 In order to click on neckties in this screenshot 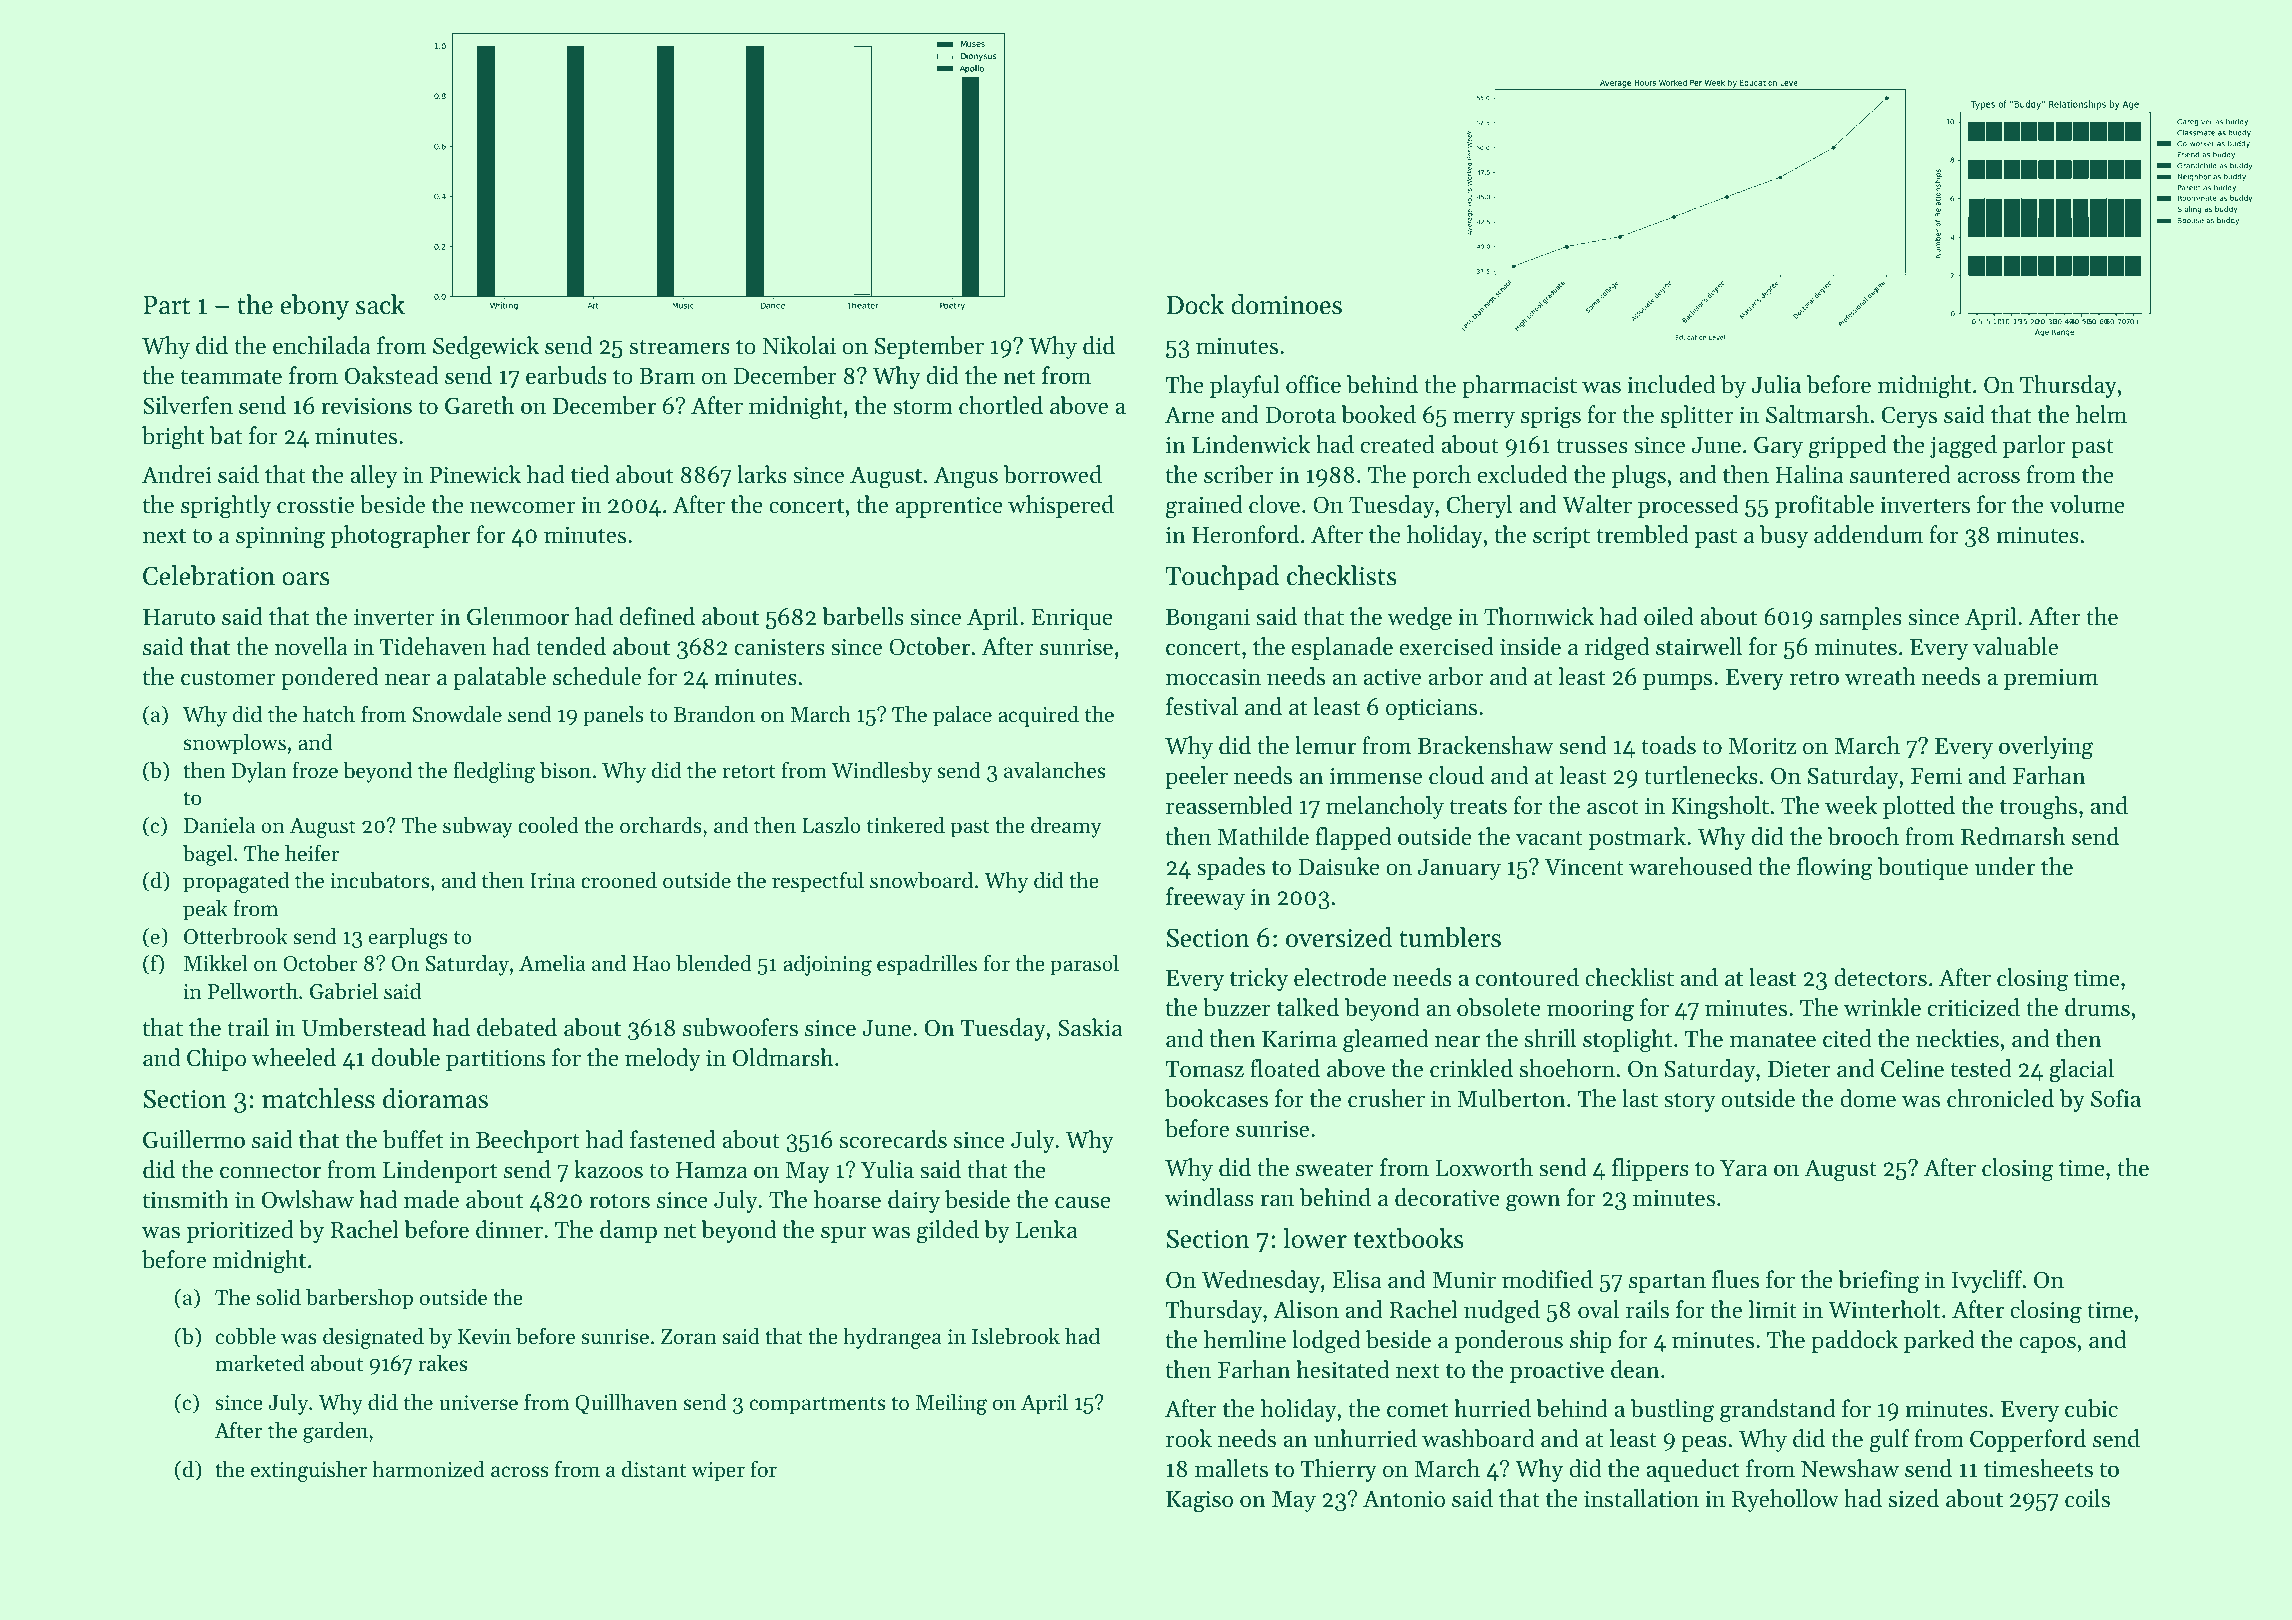, I will do `click(1957, 1038)`.
